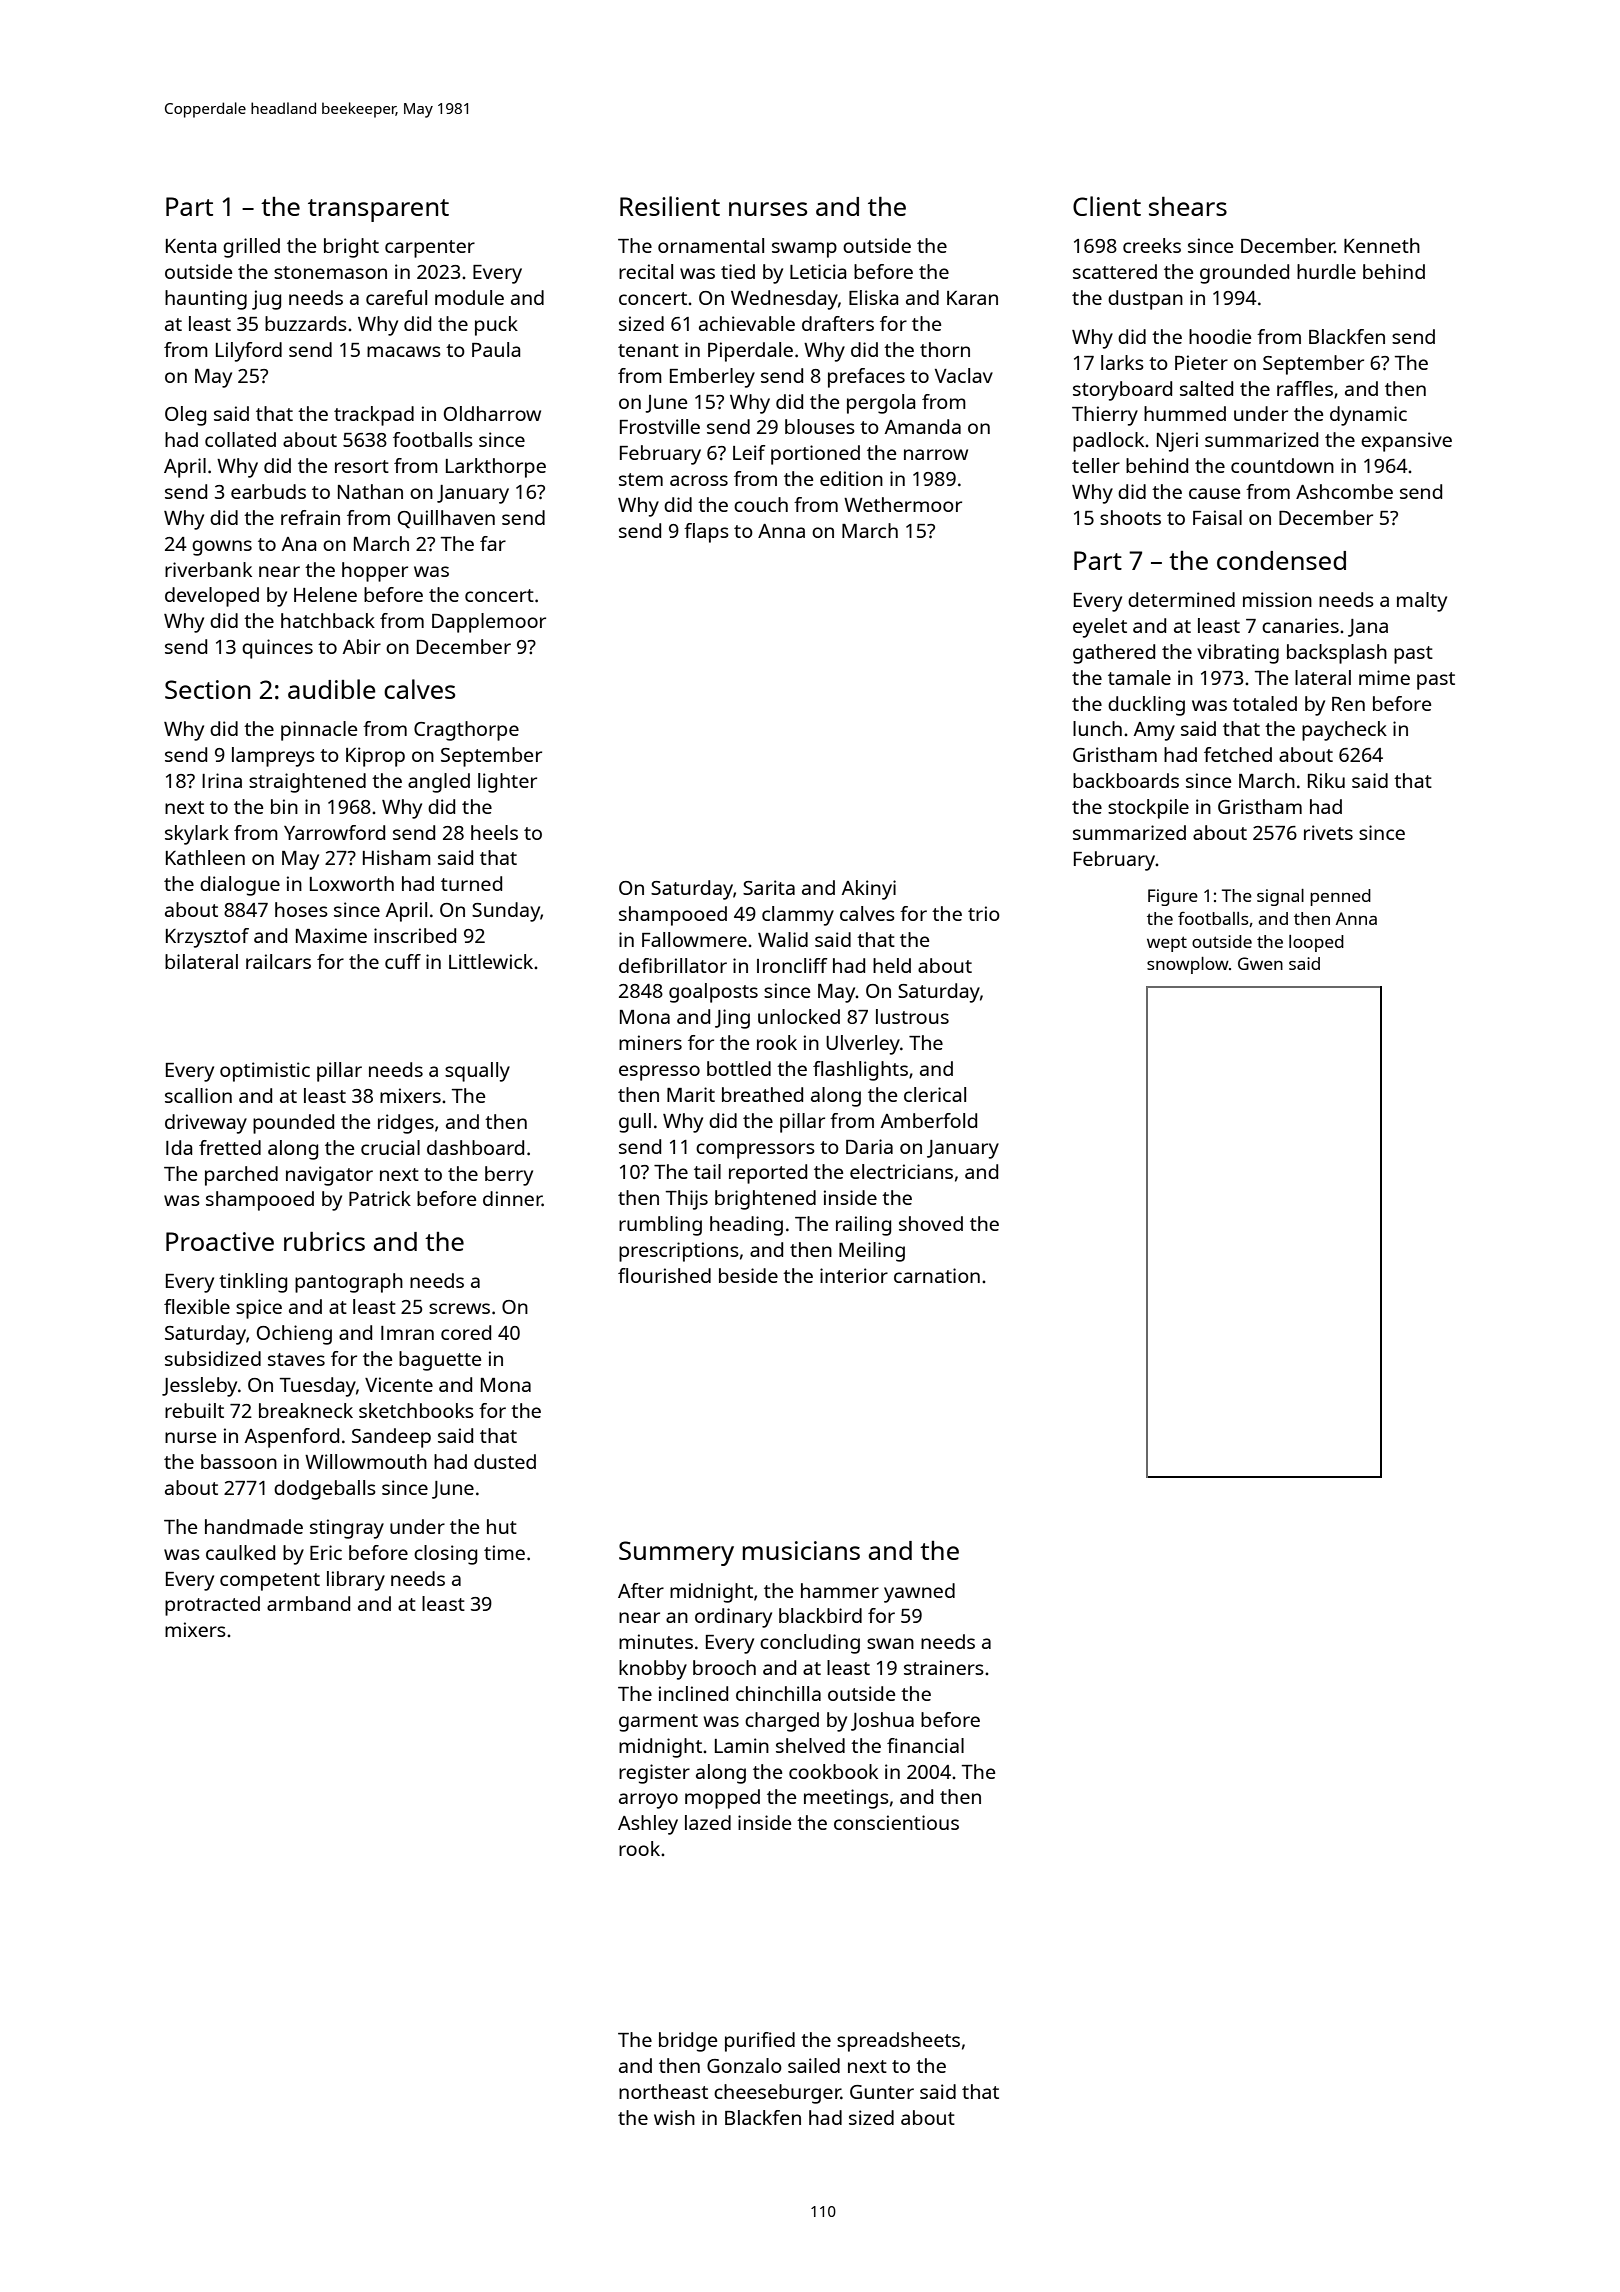 The height and width of the image is (2292, 1620). Describe the element at coordinates (663, 2091) in the image. I see `northeast` at that location.
